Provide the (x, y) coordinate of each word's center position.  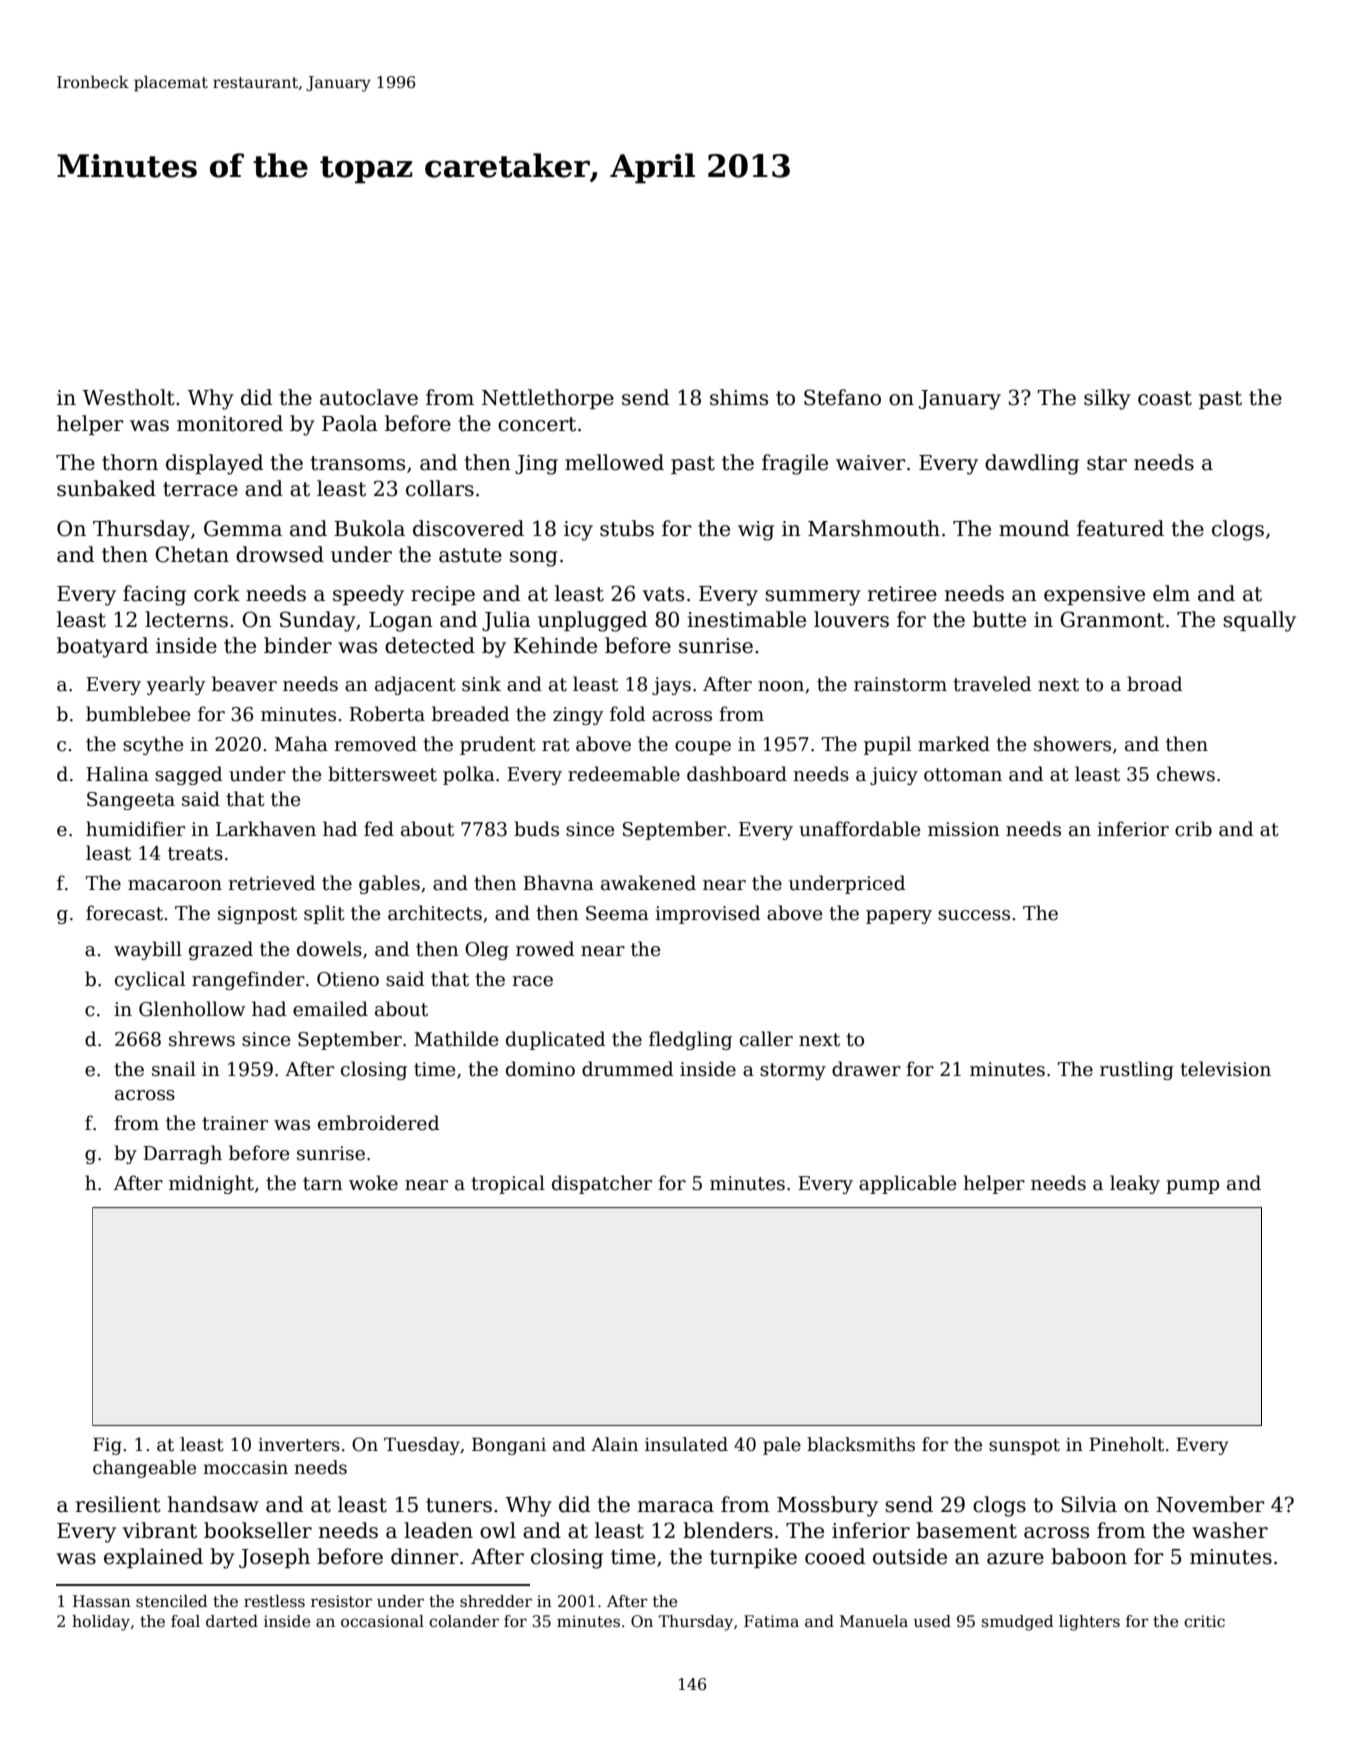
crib (1193, 829)
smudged (1018, 1623)
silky (1107, 399)
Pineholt (1126, 1444)
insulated (686, 1444)
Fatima (771, 1621)
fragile (795, 464)
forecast (124, 913)
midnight (211, 1184)
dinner (424, 1556)
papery (899, 917)
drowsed (280, 554)
